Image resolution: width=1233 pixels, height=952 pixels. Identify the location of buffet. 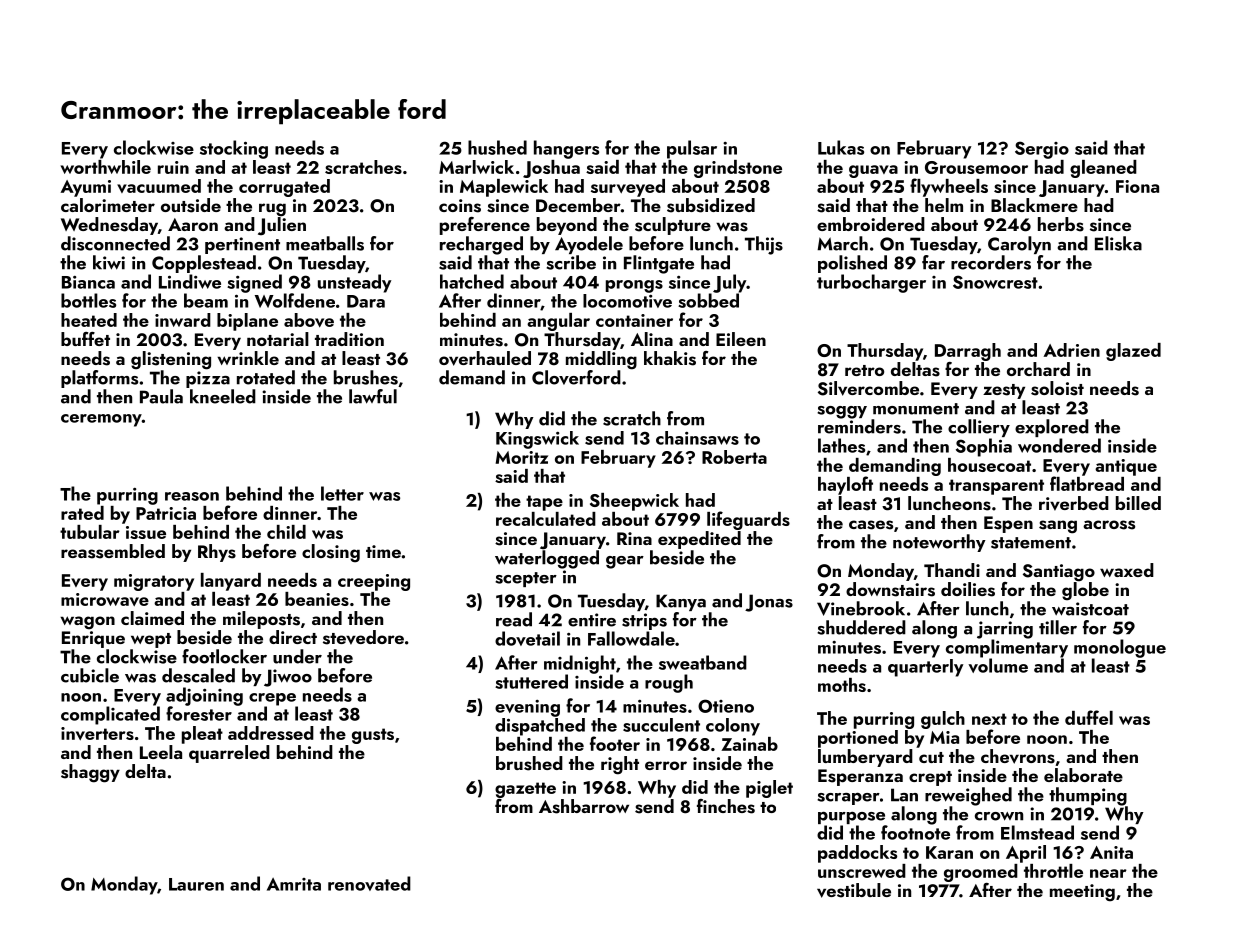
(85, 339).
